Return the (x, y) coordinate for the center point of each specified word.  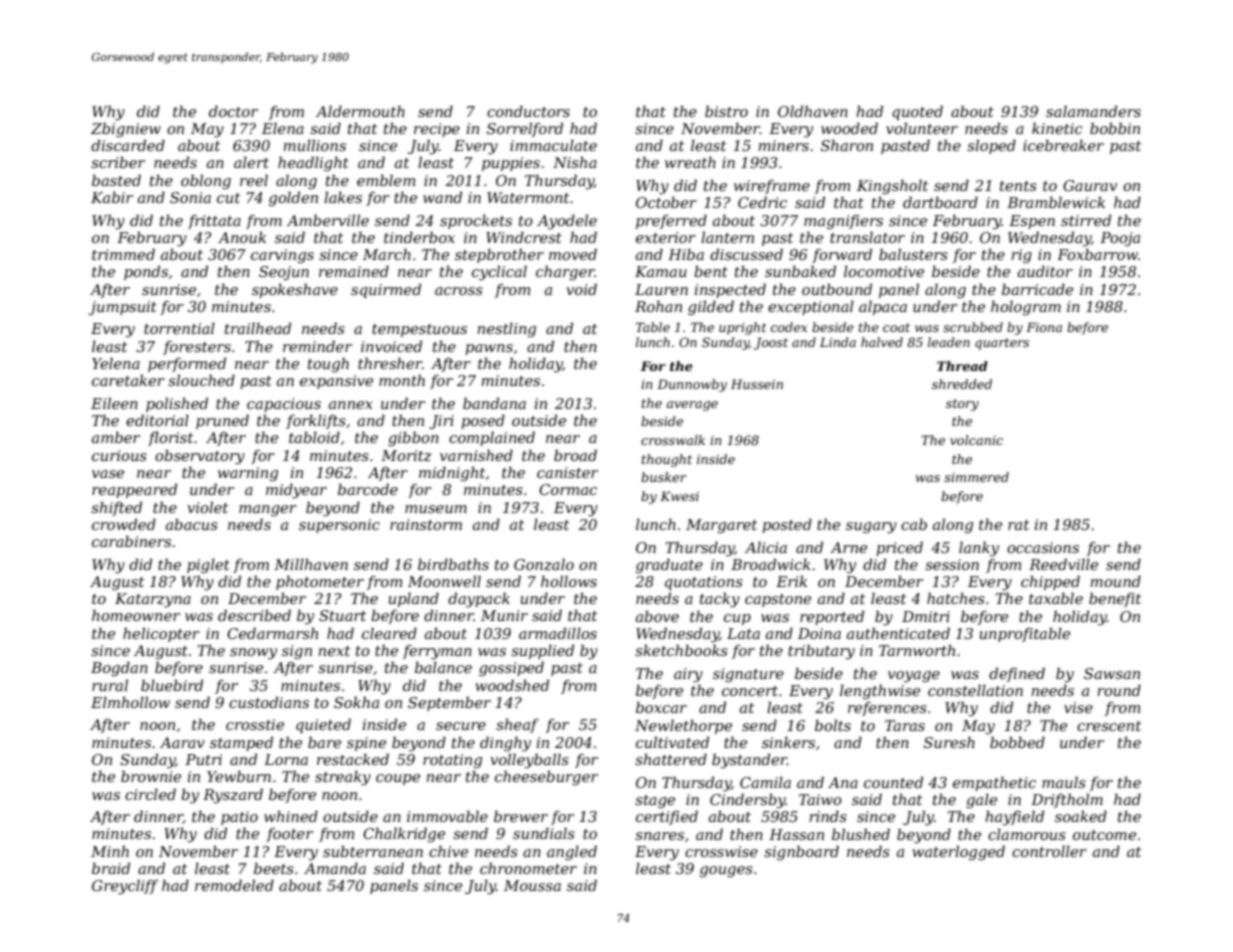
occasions (1043, 547)
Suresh (949, 742)
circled (150, 794)
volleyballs (529, 761)
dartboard (940, 202)
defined (1017, 674)
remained (354, 271)
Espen (1032, 222)
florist (170, 438)
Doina (819, 633)
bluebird (172, 685)
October (666, 202)
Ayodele (567, 222)
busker (664, 477)
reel (254, 180)
